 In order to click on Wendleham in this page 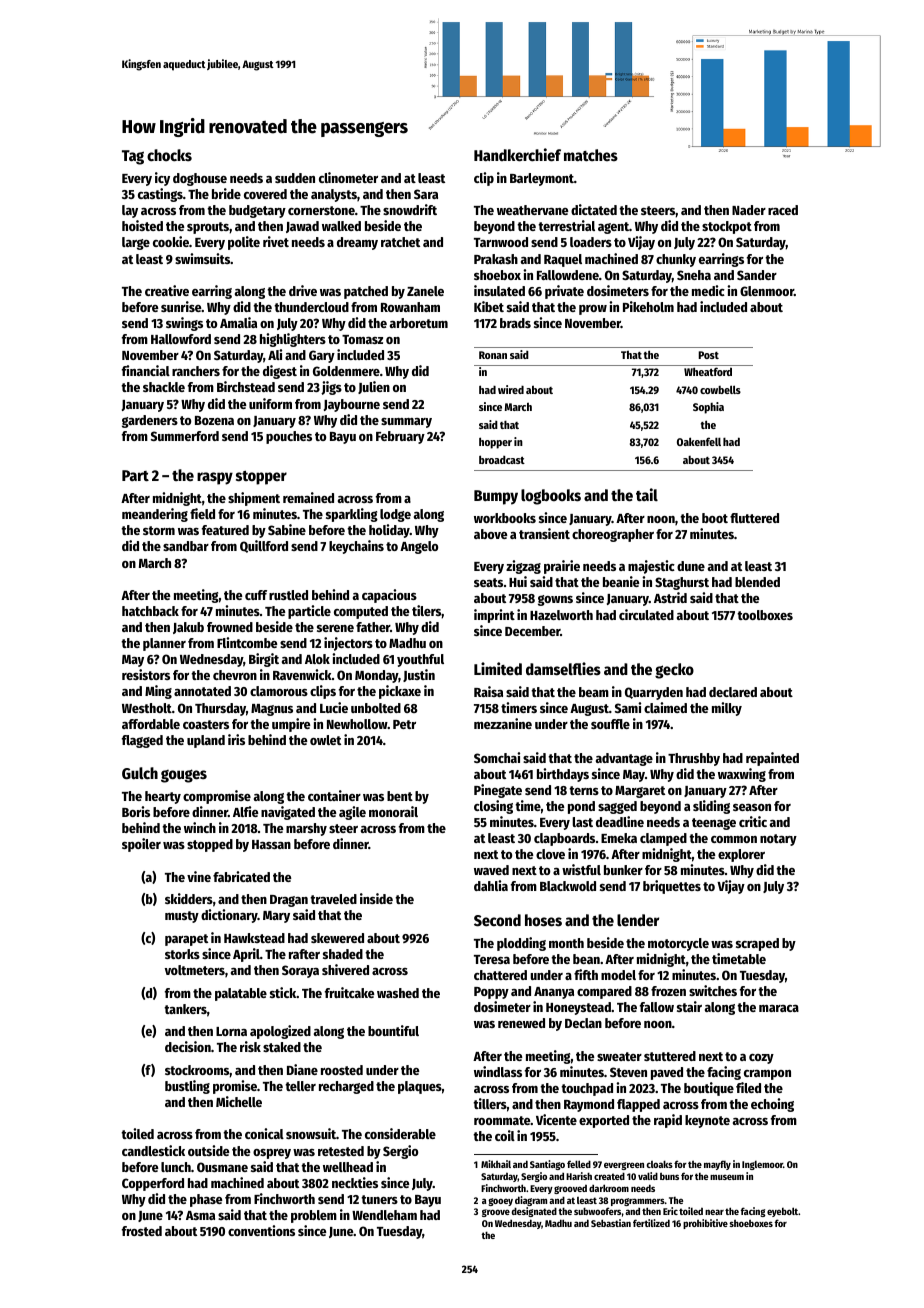, I will do `click(384, 1215)`.
